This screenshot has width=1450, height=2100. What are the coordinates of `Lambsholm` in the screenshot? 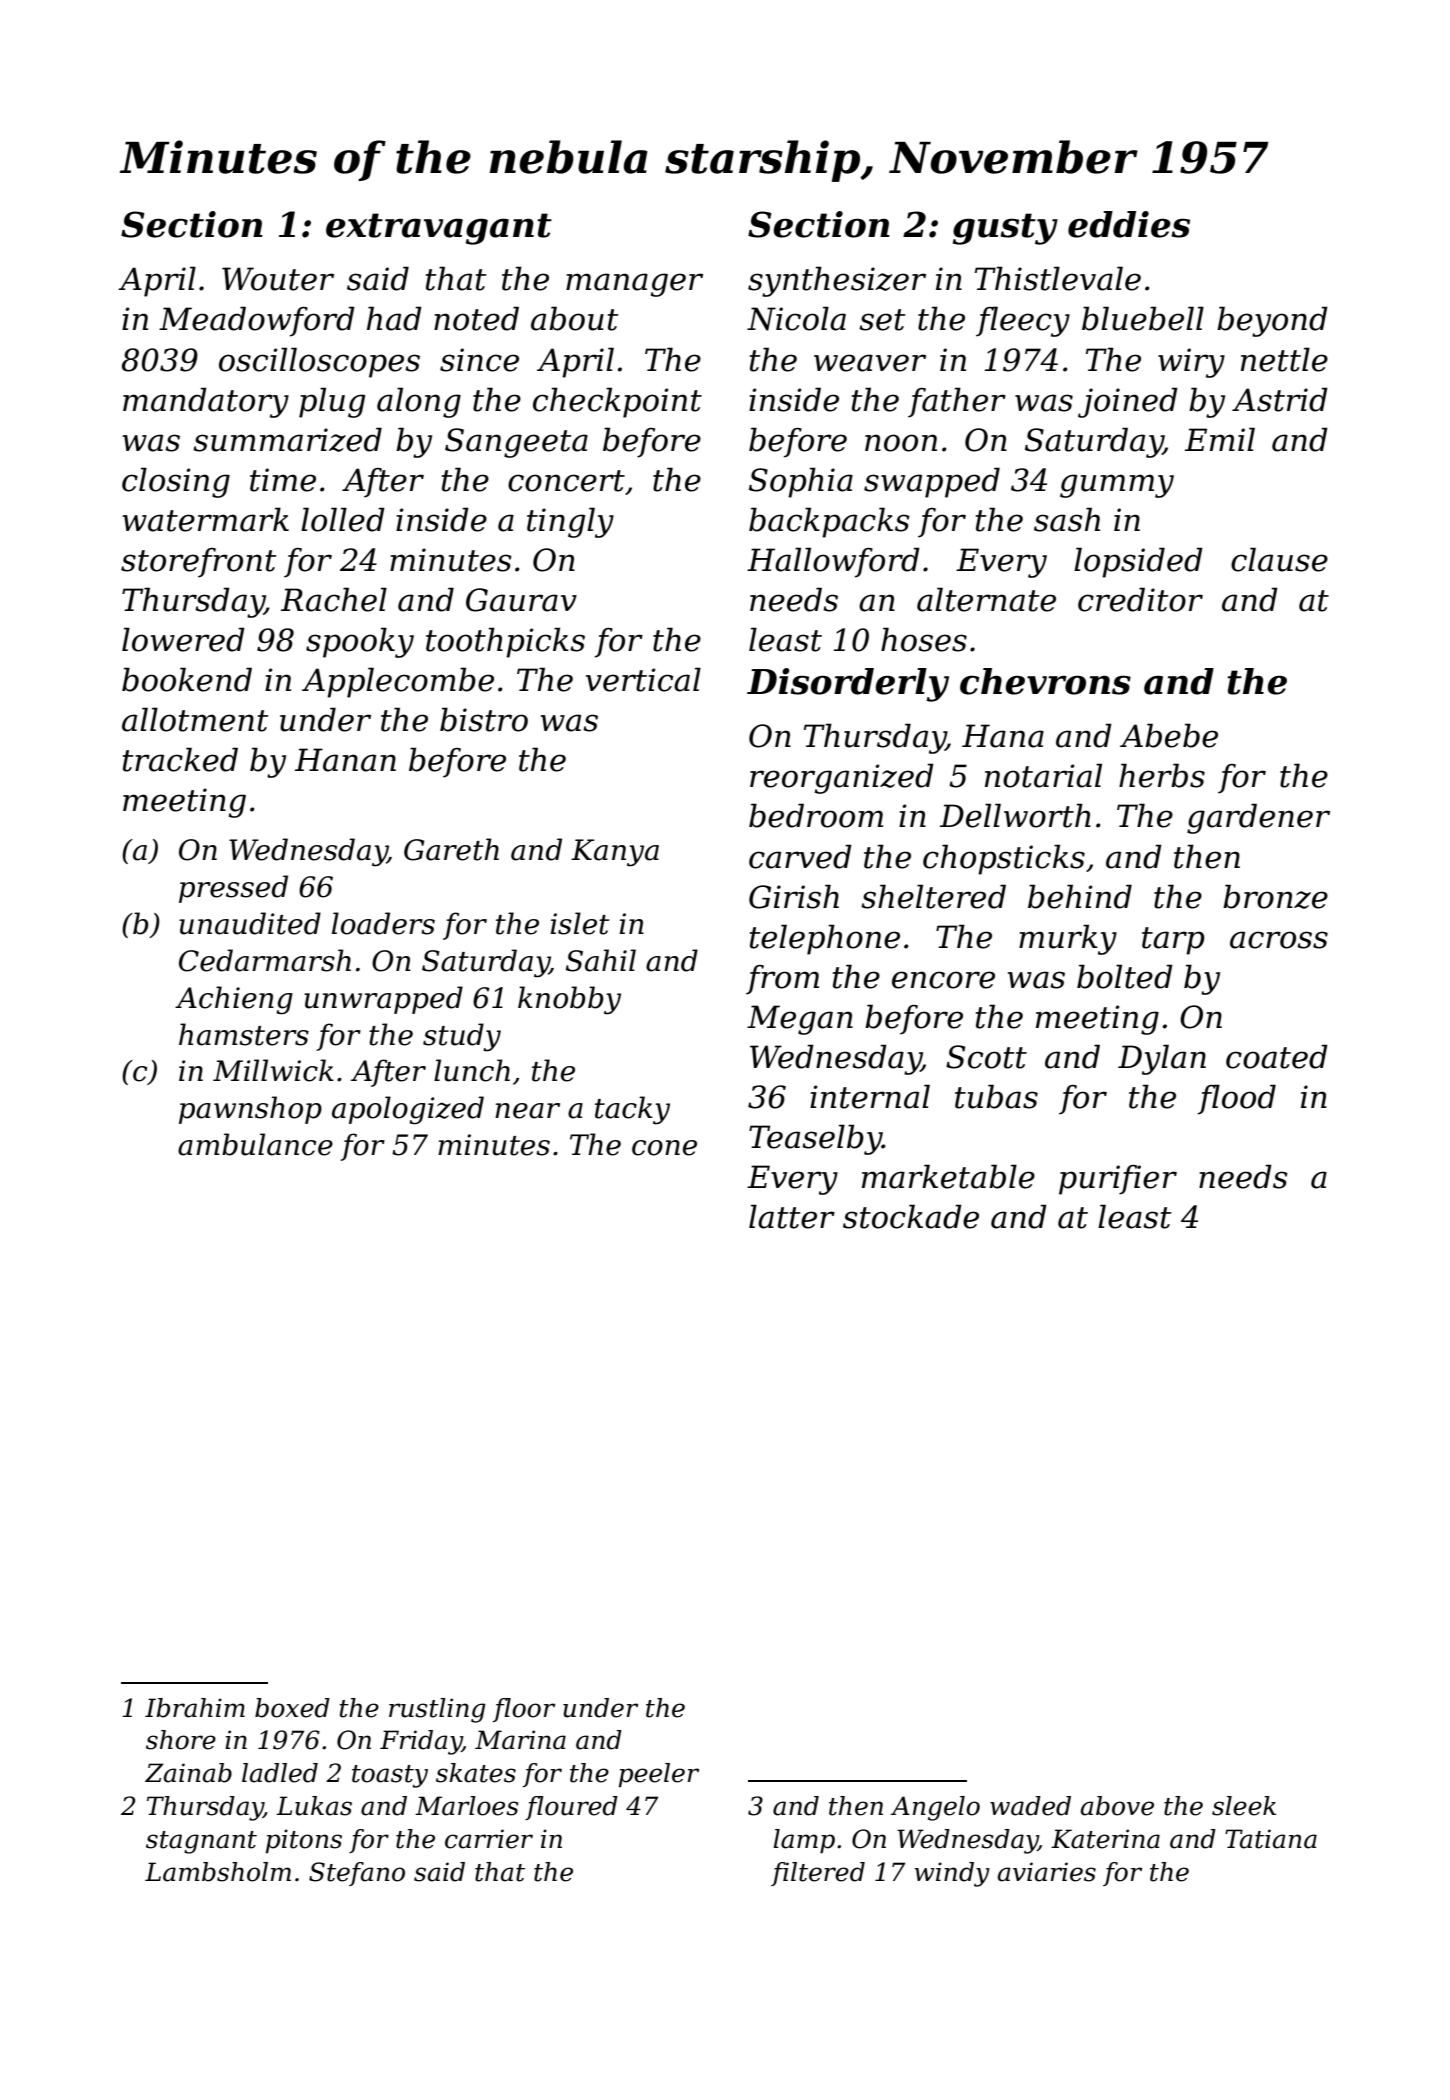 It's located at (218, 1872).
